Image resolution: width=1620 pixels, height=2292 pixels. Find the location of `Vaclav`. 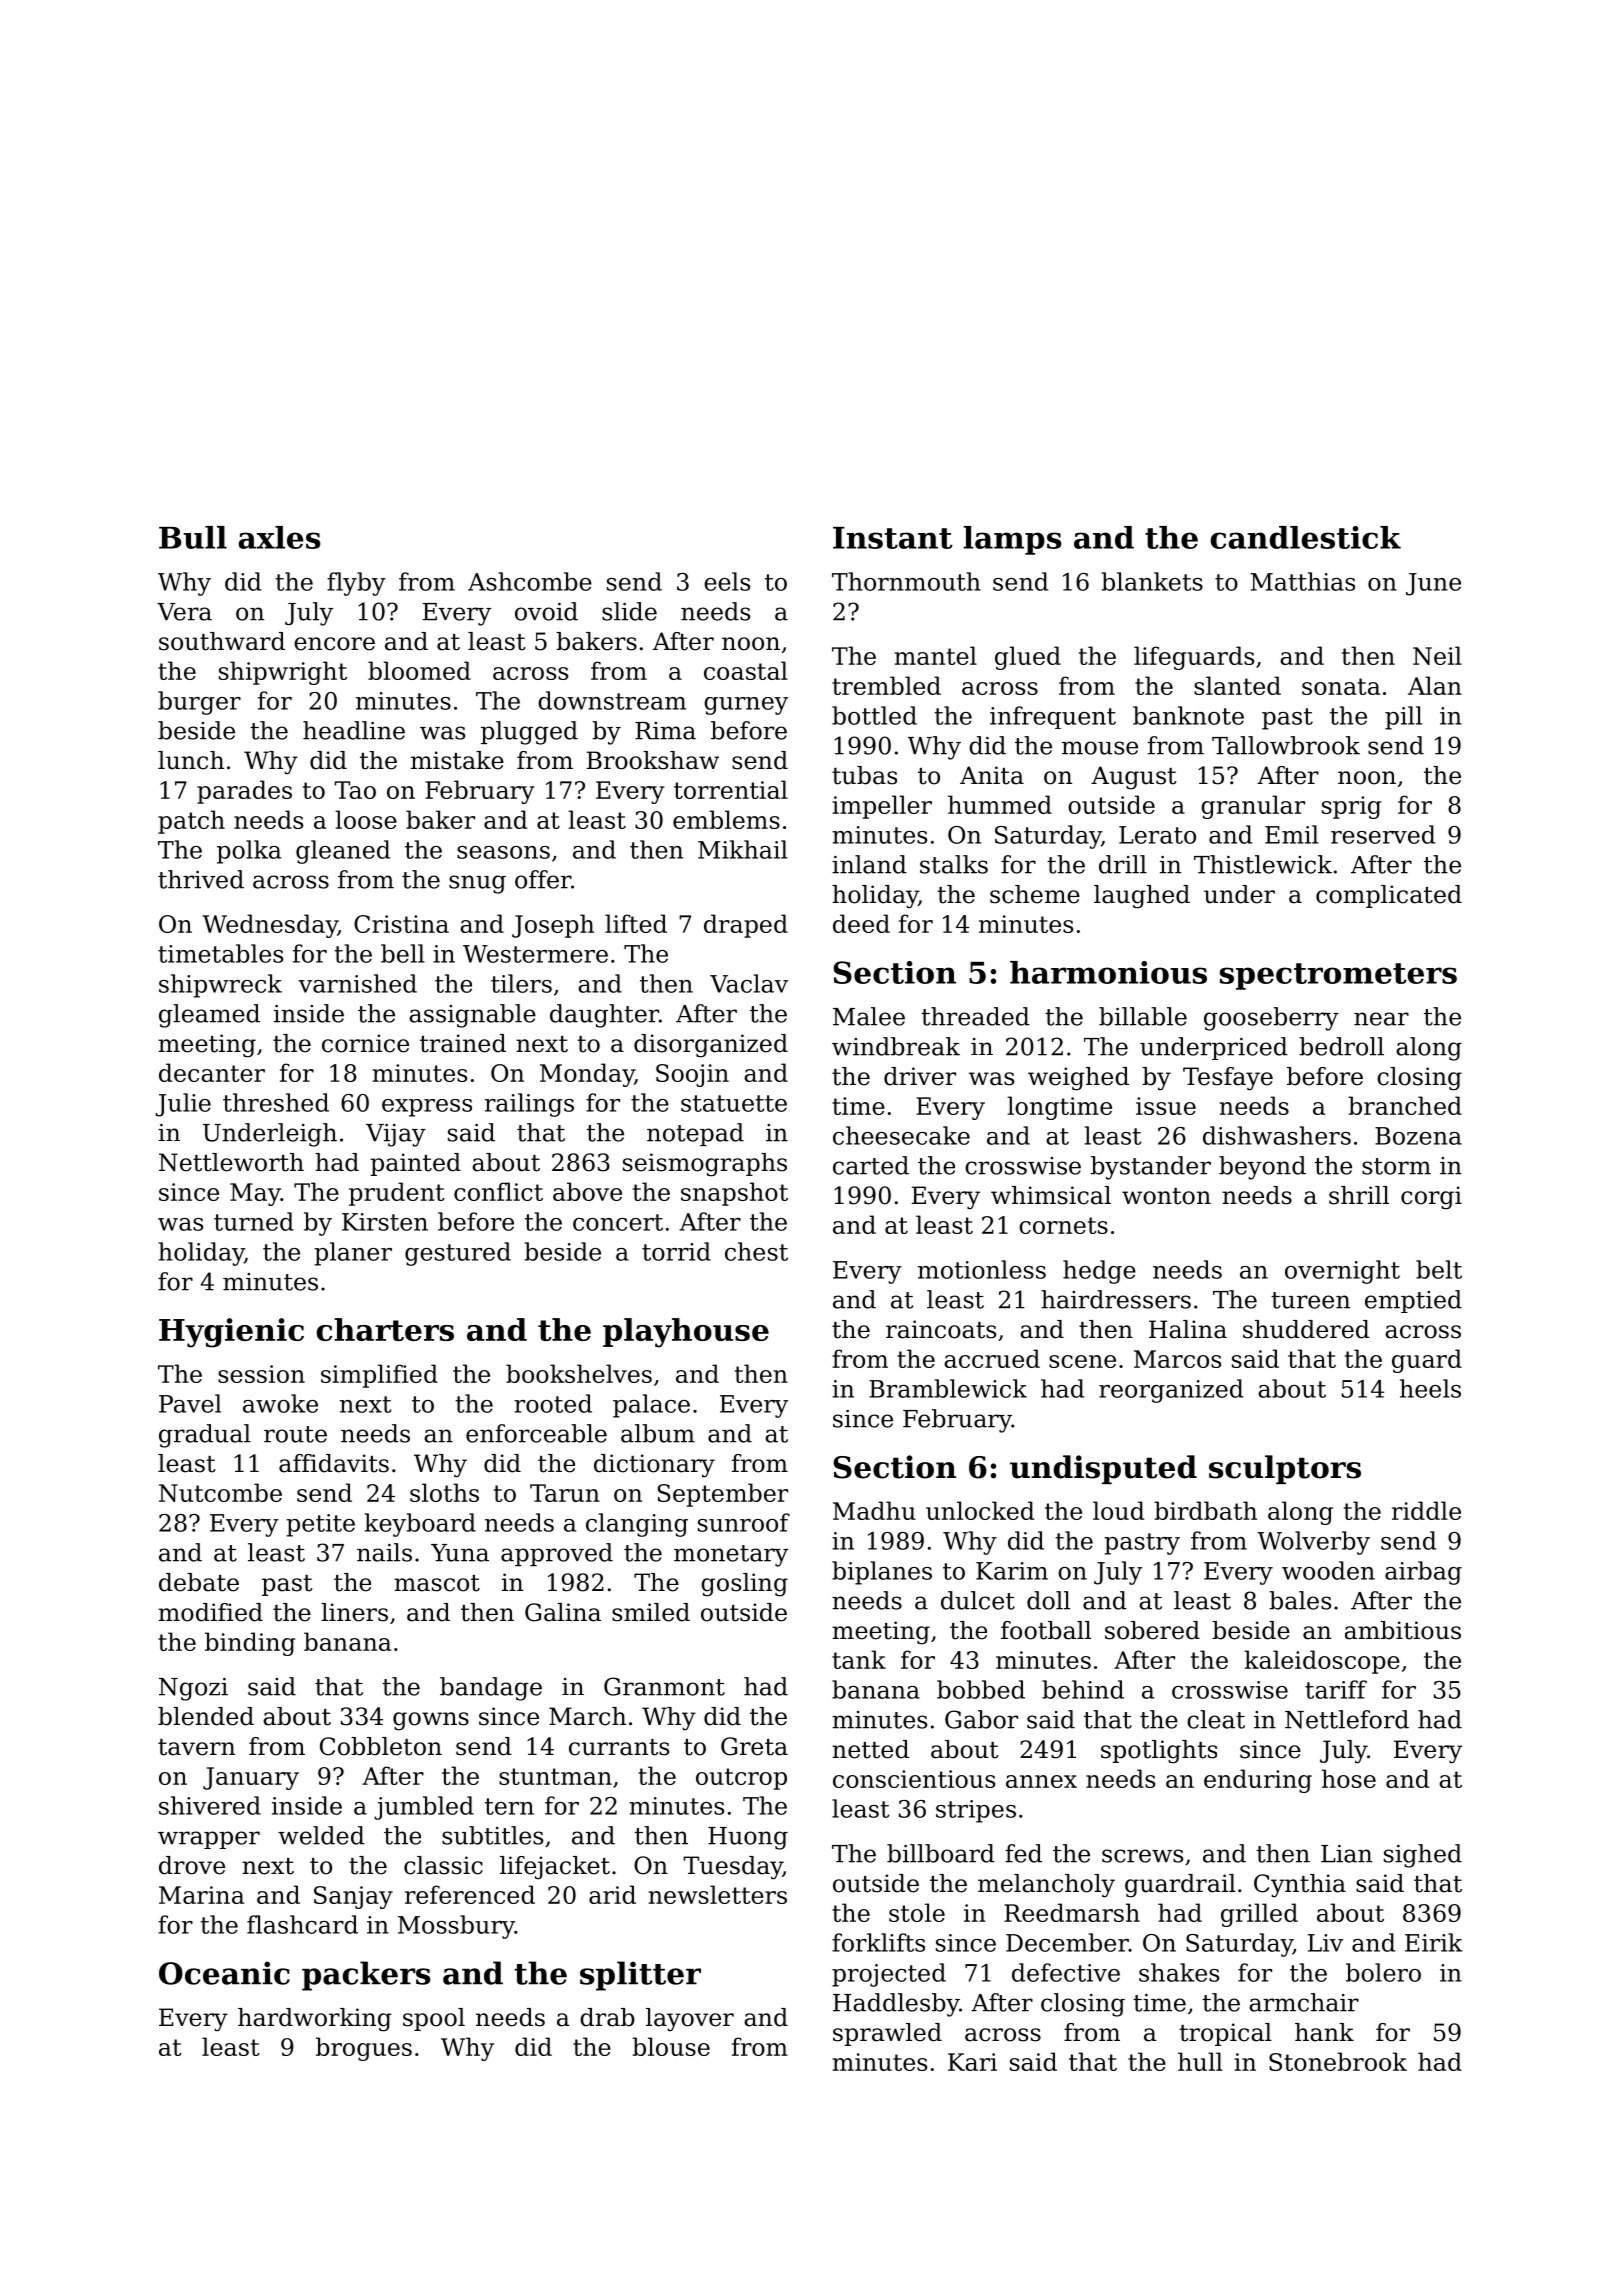

Vaclav is located at coordinates (749, 983).
